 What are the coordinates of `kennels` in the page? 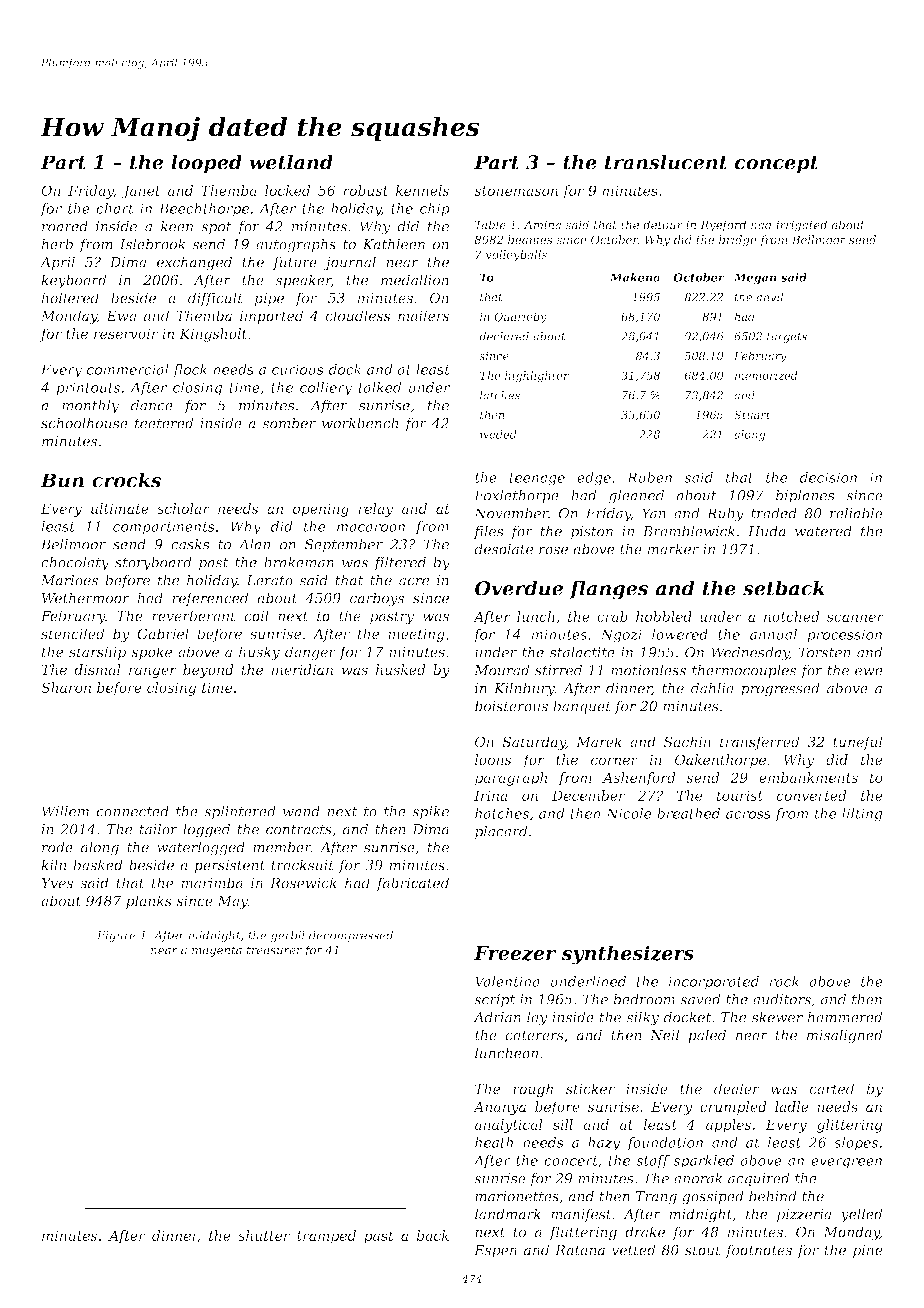 It's located at (422, 190).
